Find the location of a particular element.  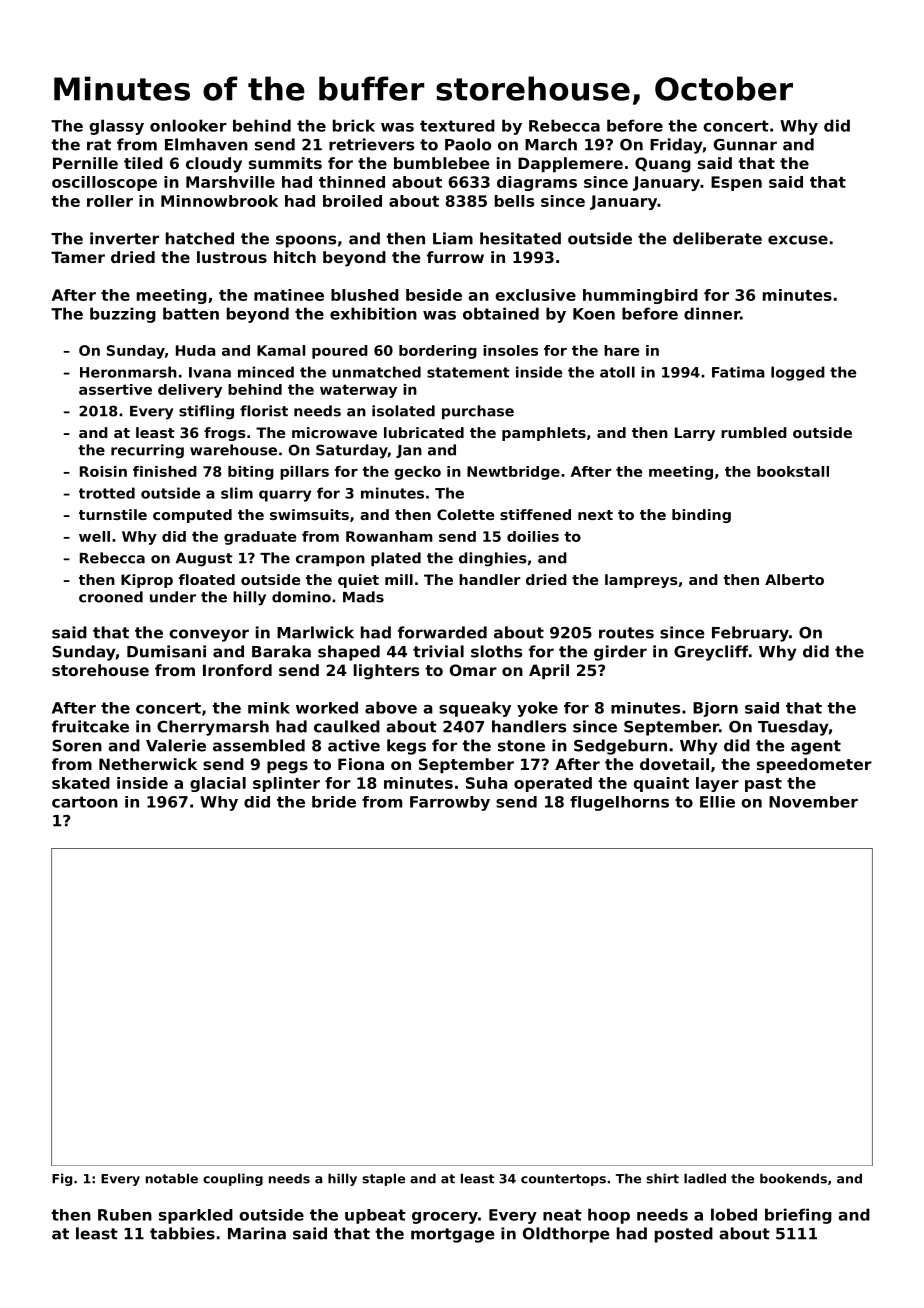

notable is located at coordinates (172, 1178).
